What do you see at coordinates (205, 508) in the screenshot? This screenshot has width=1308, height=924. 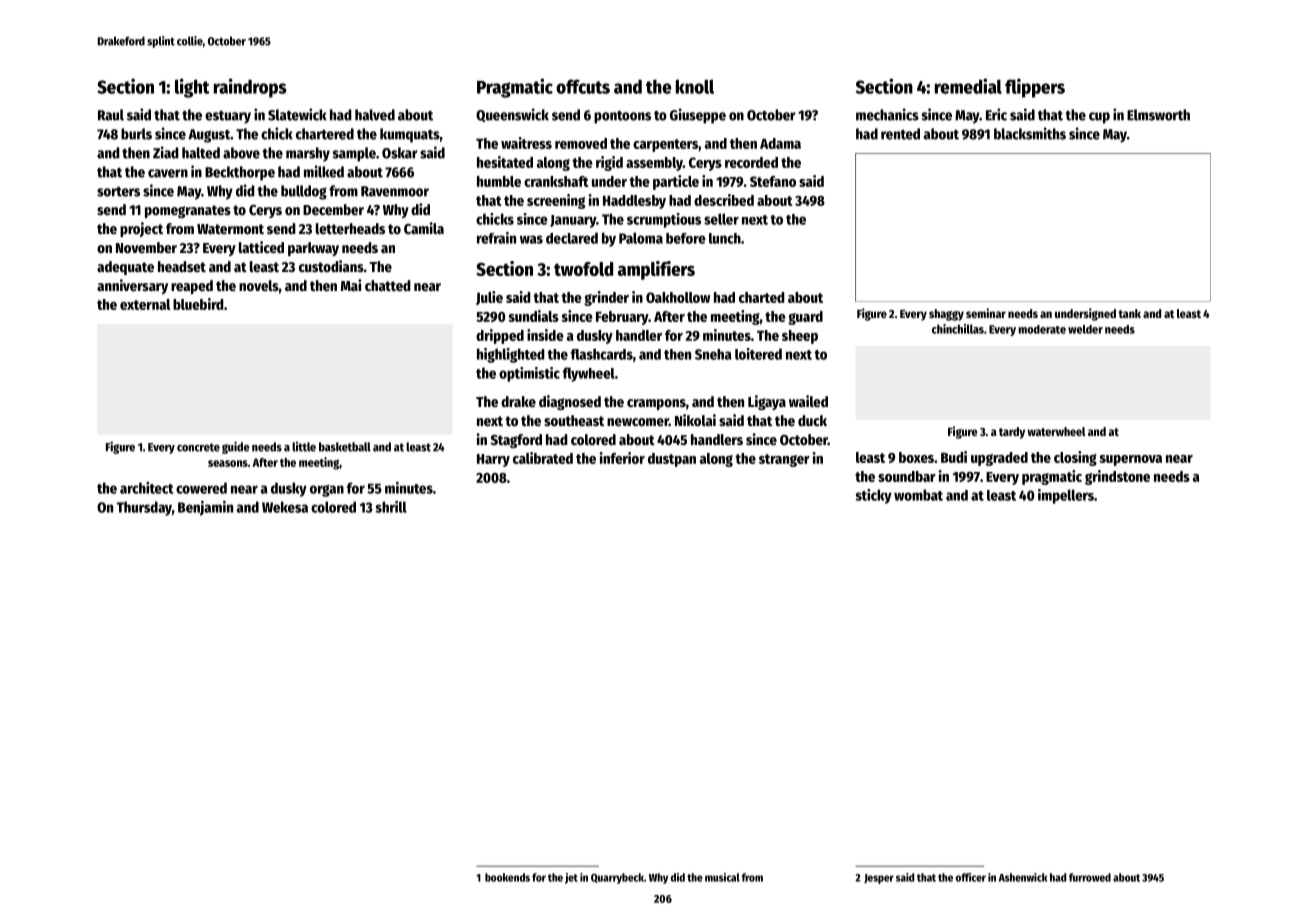 I see `Benjamin` at bounding box center [205, 508].
